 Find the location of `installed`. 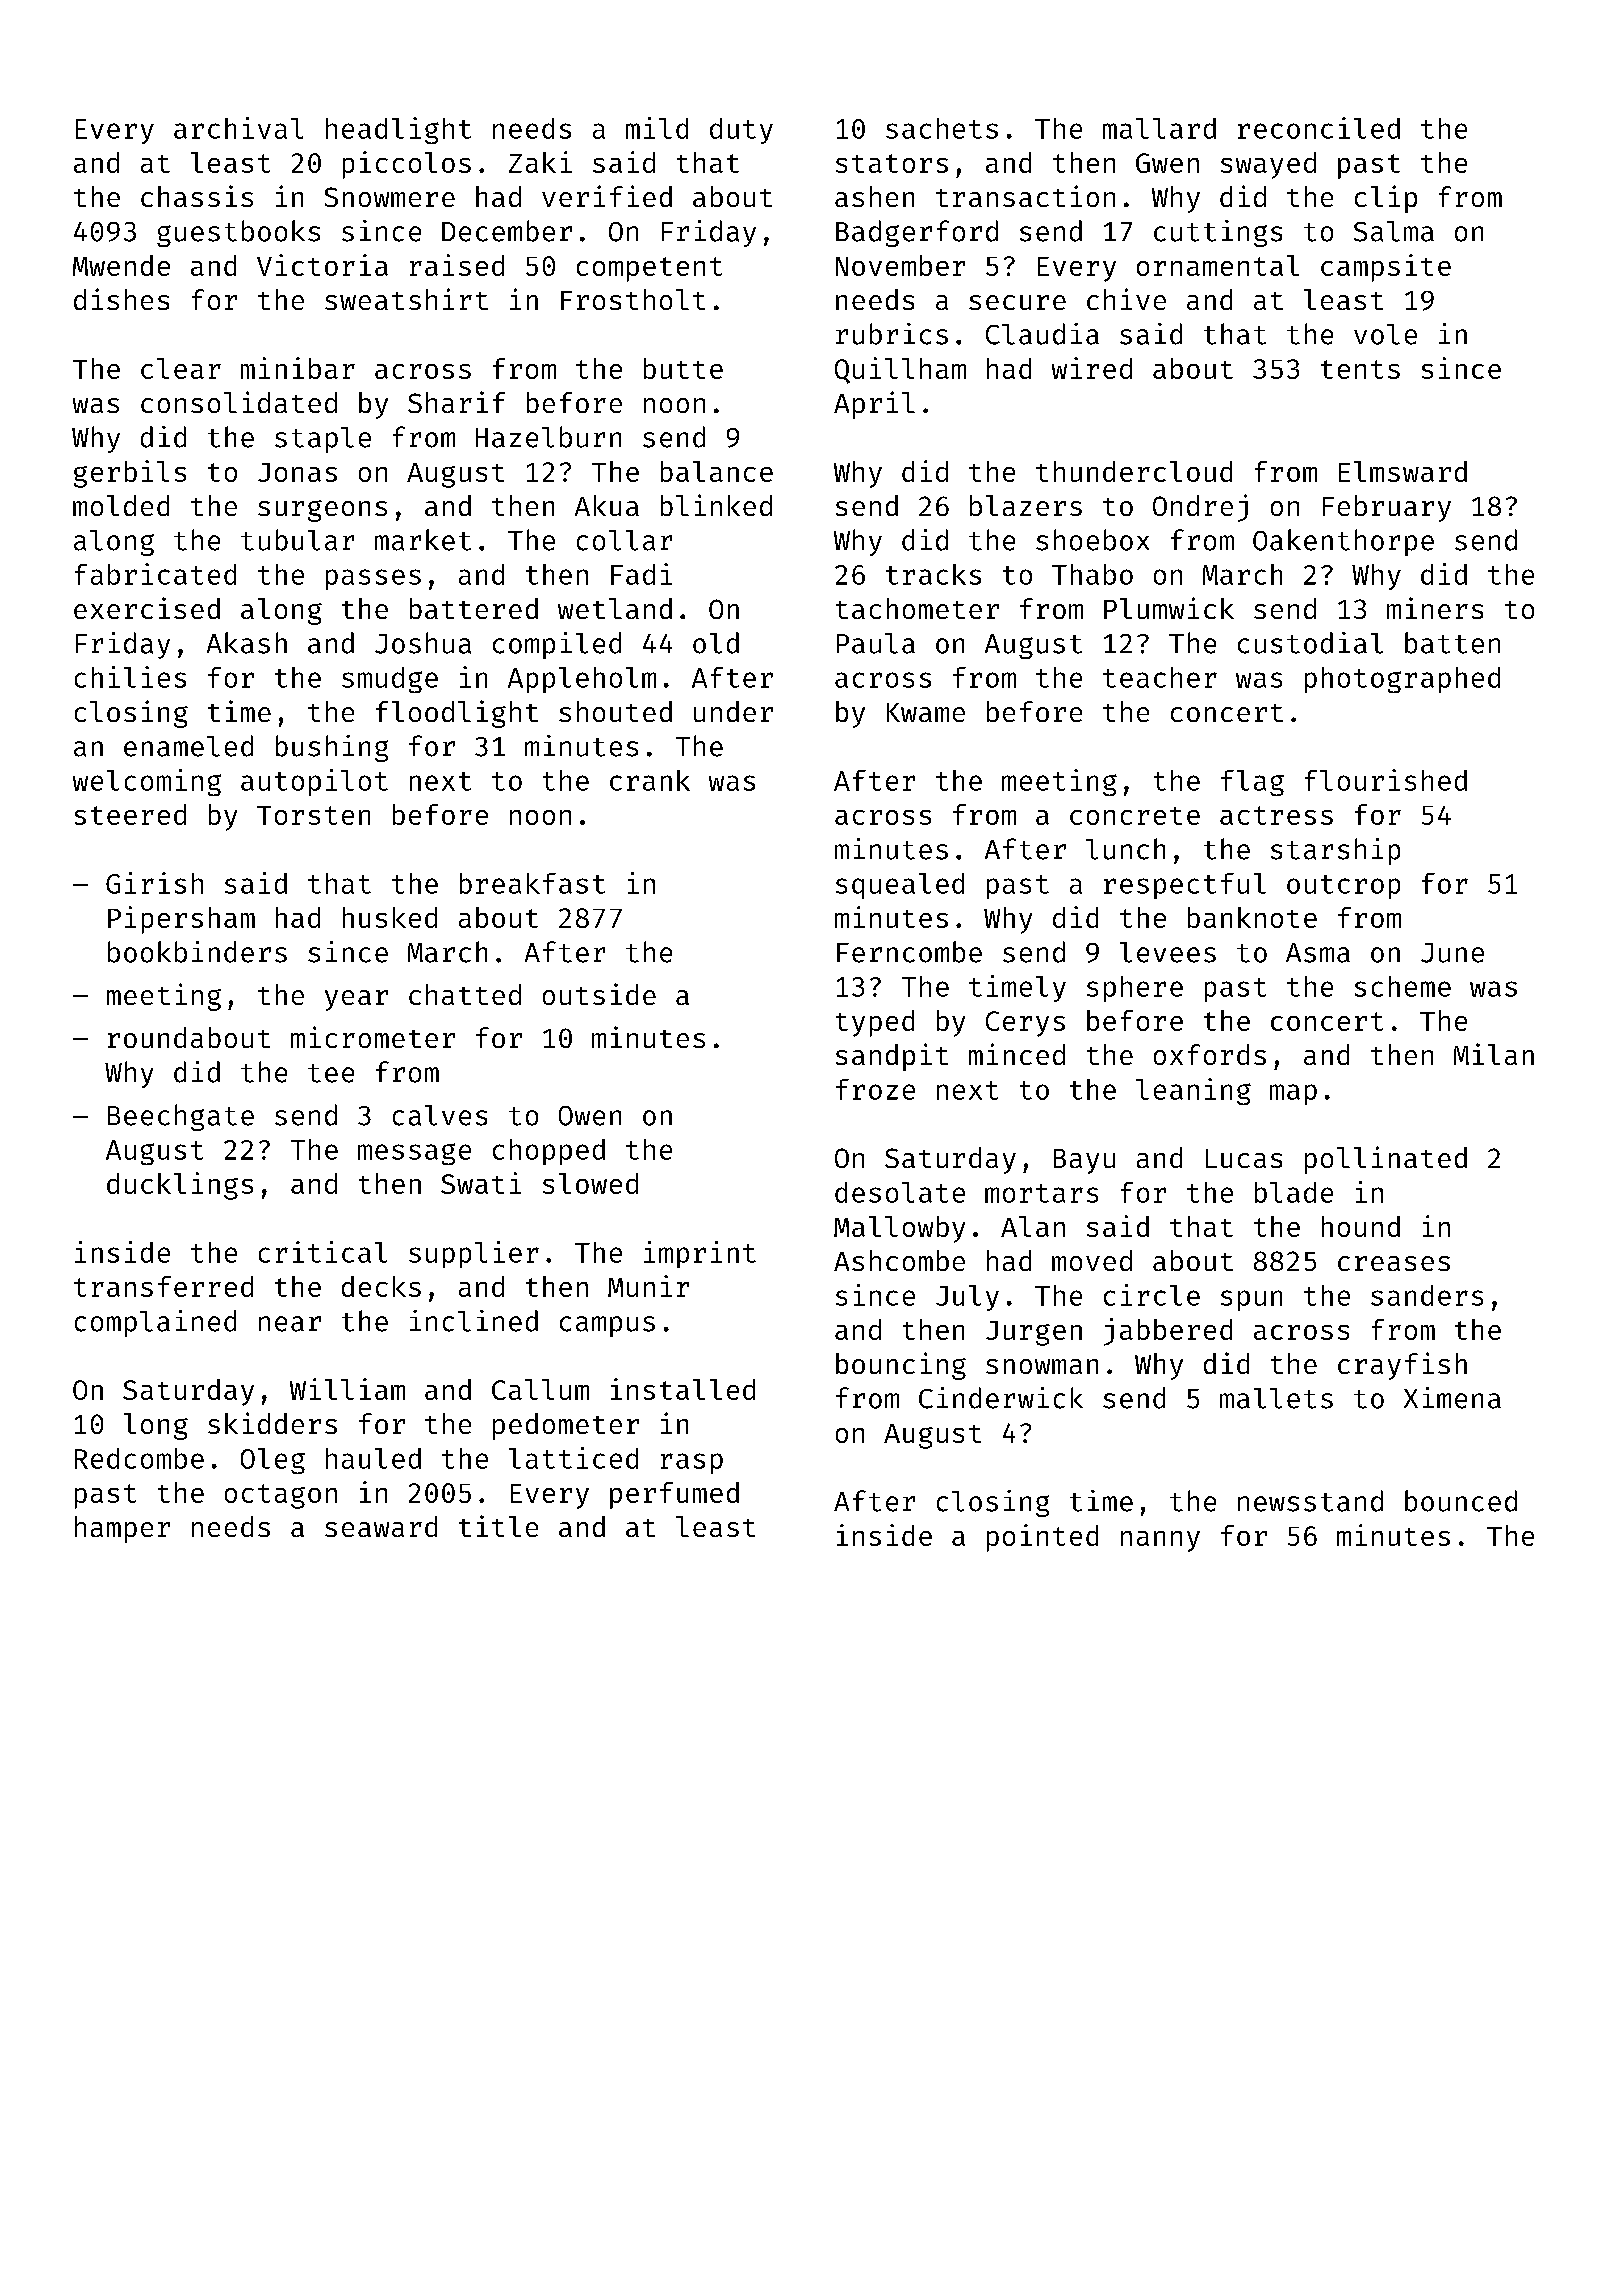

installed is located at coordinates (683, 1389).
